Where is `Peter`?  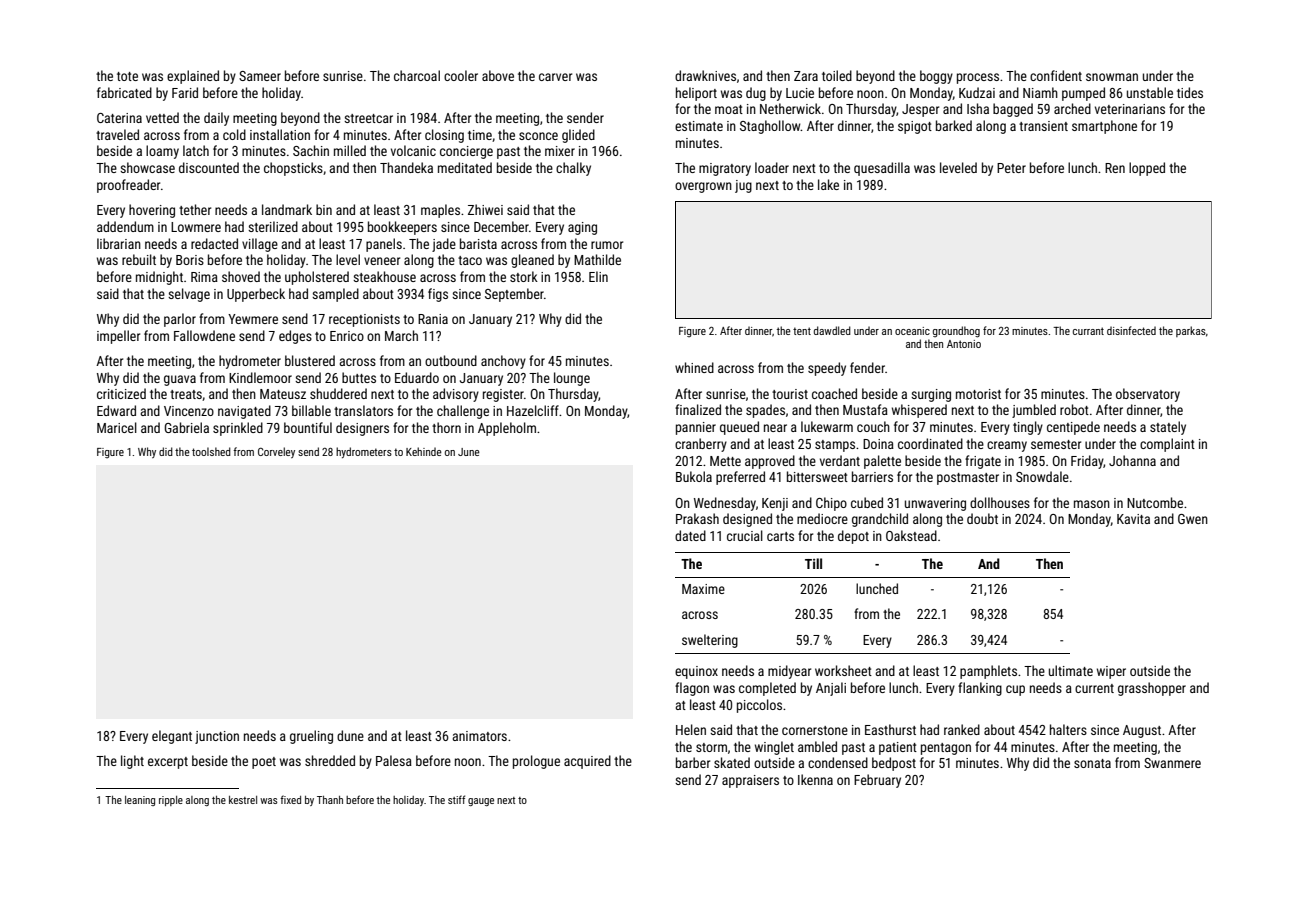 Peter is located at coordinates (1011, 168).
